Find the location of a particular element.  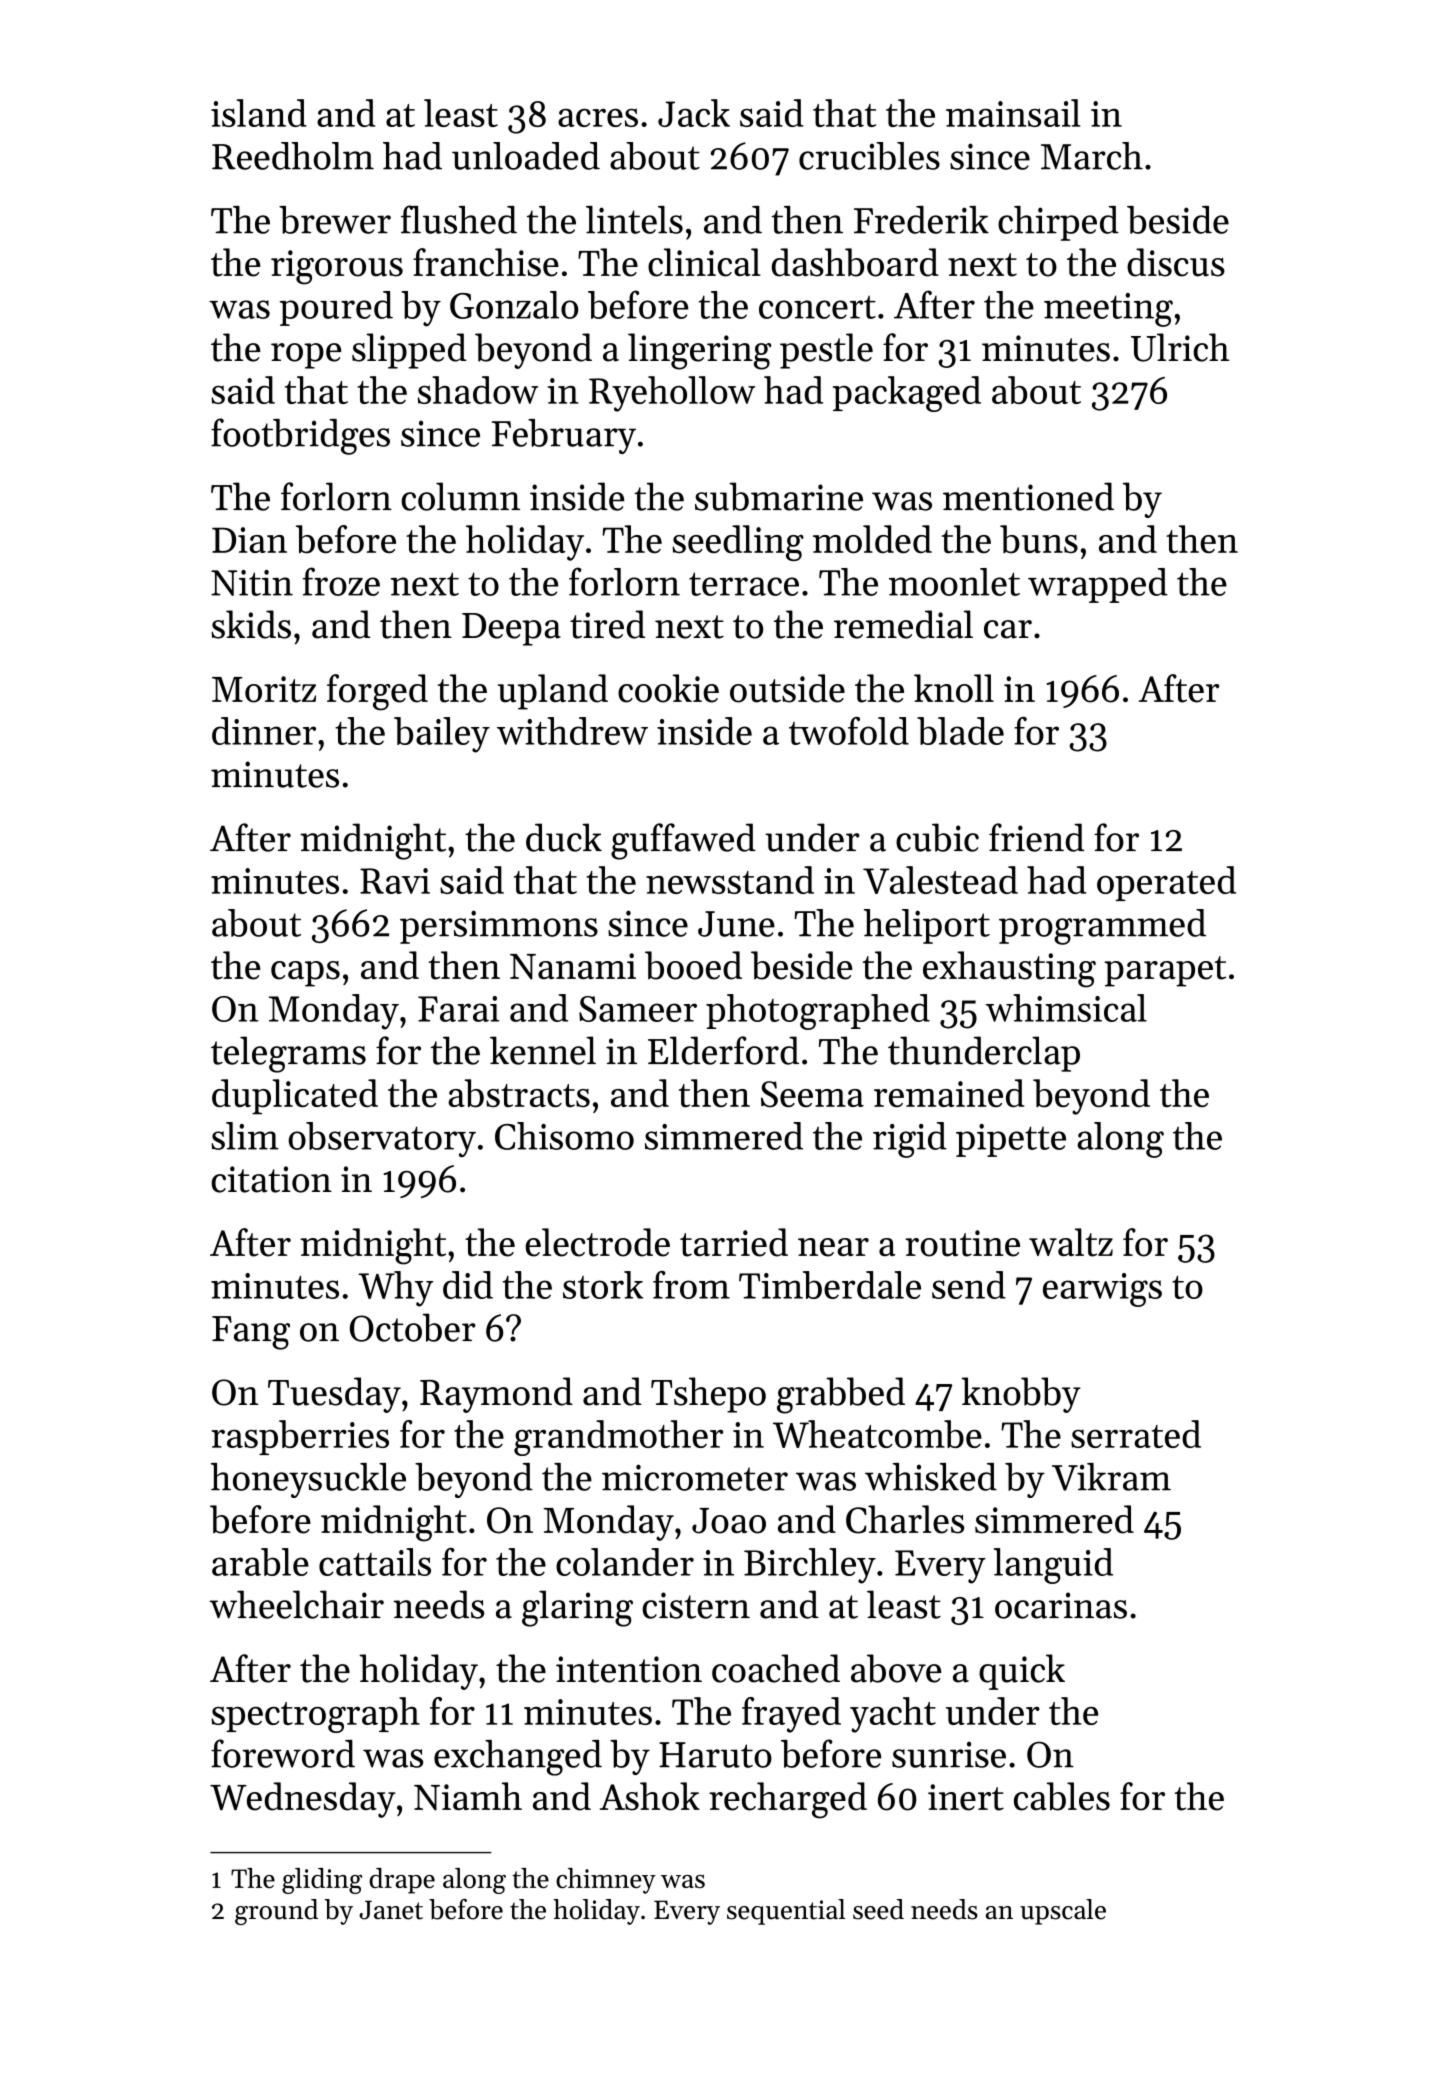

upscale is located at coordinates (1063, 1912).
